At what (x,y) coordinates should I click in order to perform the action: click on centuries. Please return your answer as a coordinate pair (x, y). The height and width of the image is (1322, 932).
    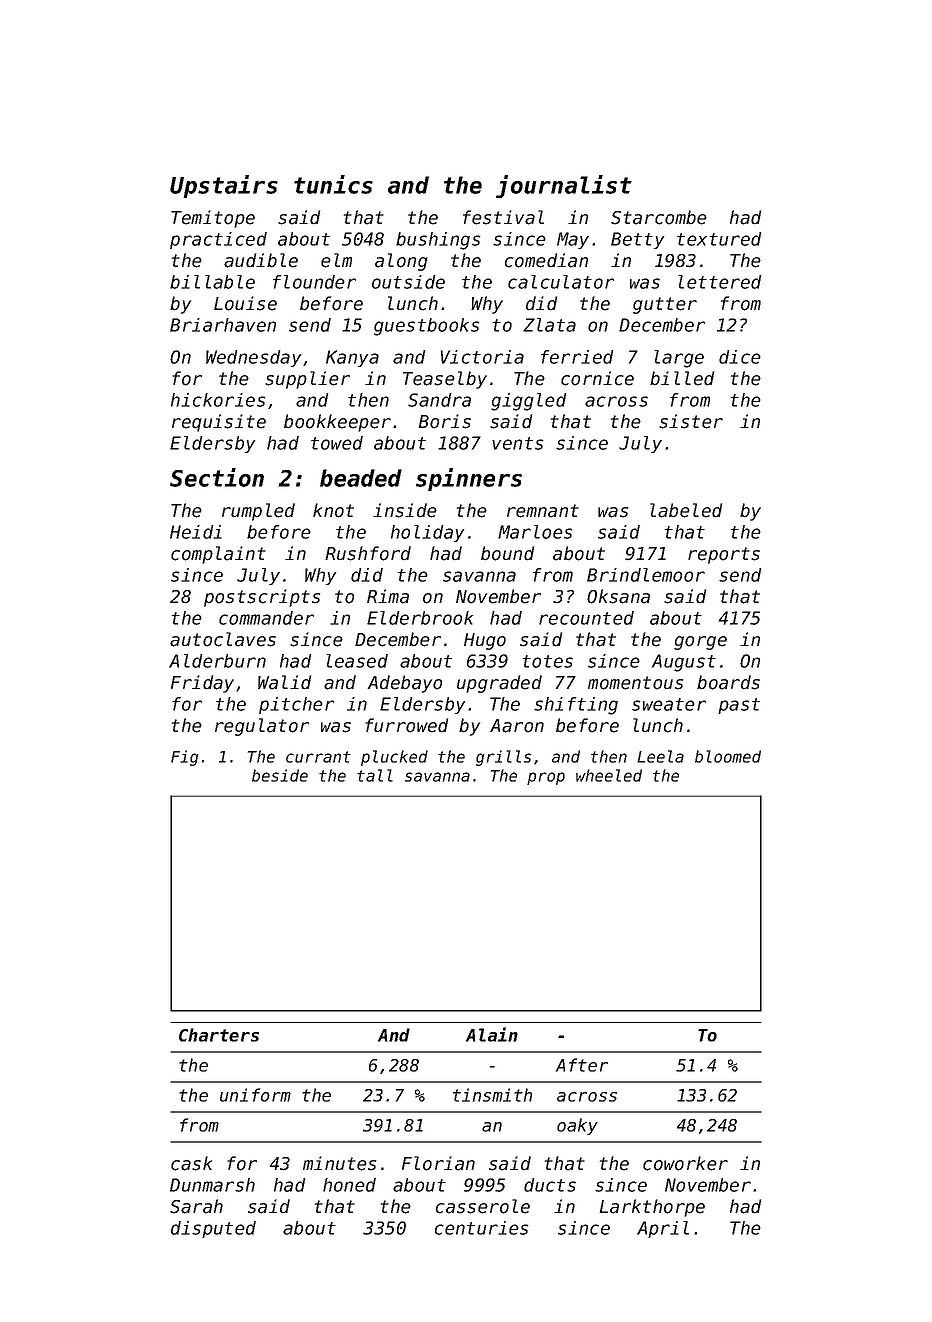
    Looking at the image, I should click on (482, 1228).
